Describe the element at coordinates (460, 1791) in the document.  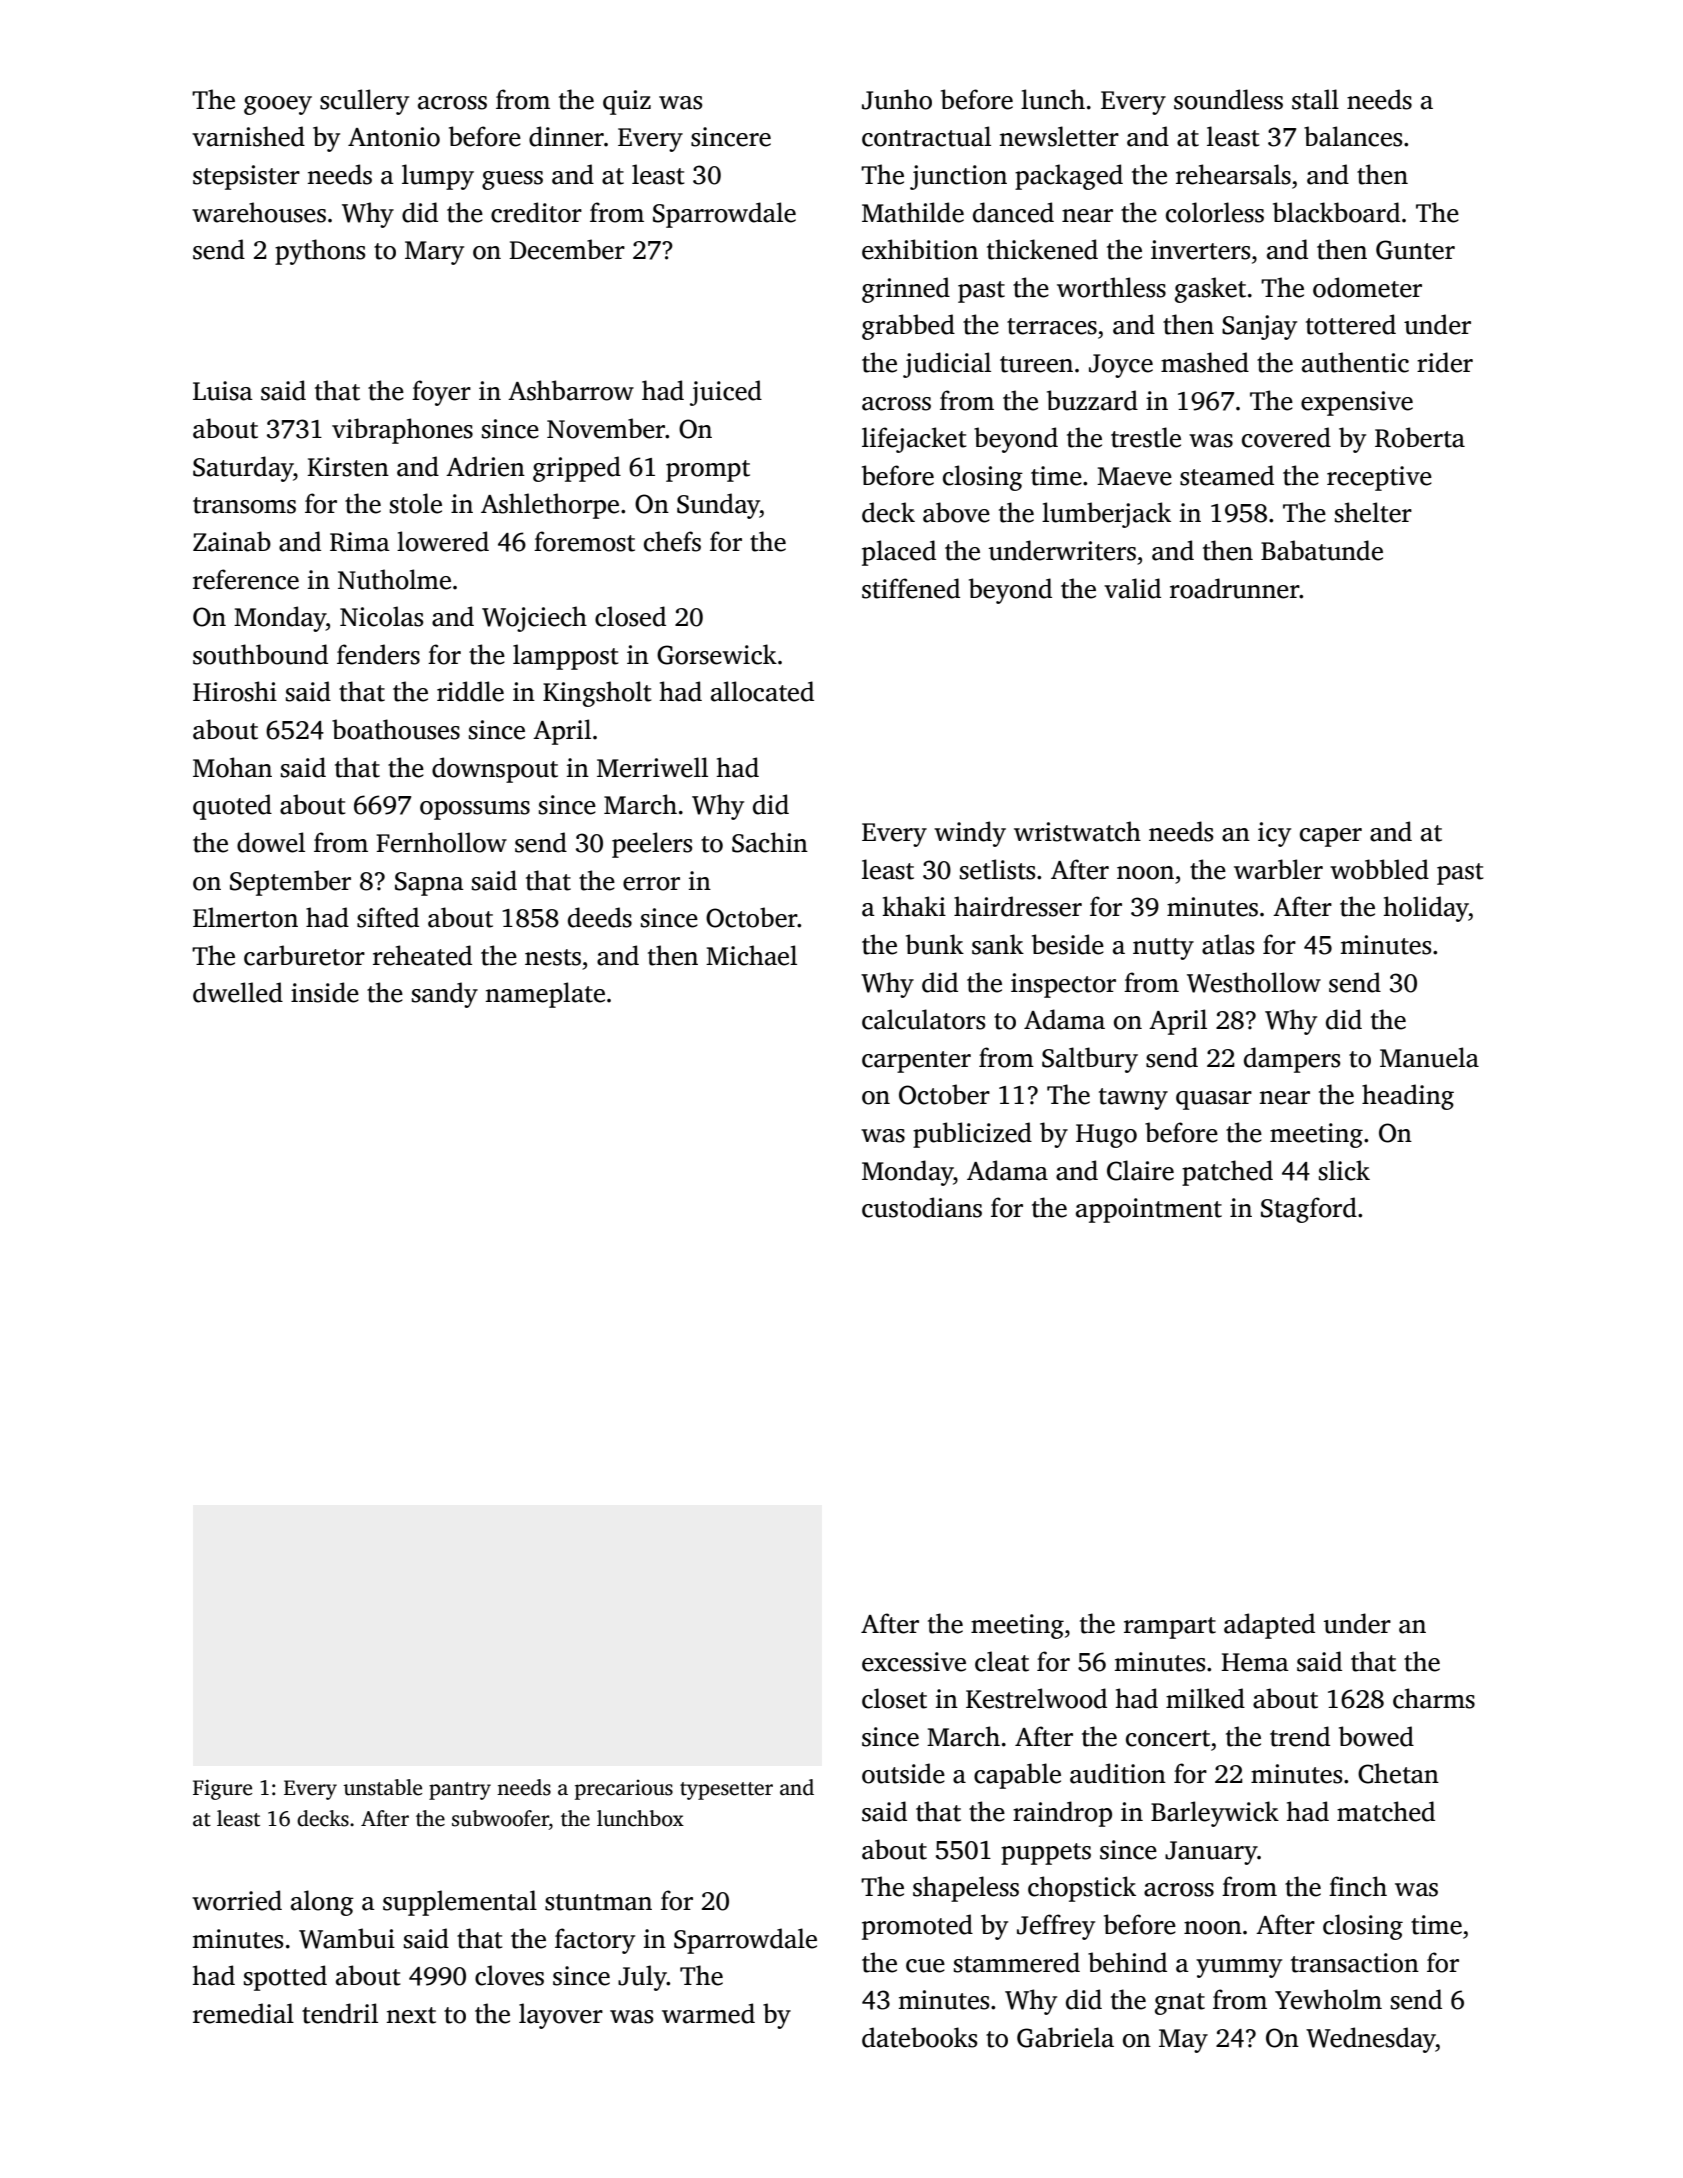
I see `pantry` at that location.
